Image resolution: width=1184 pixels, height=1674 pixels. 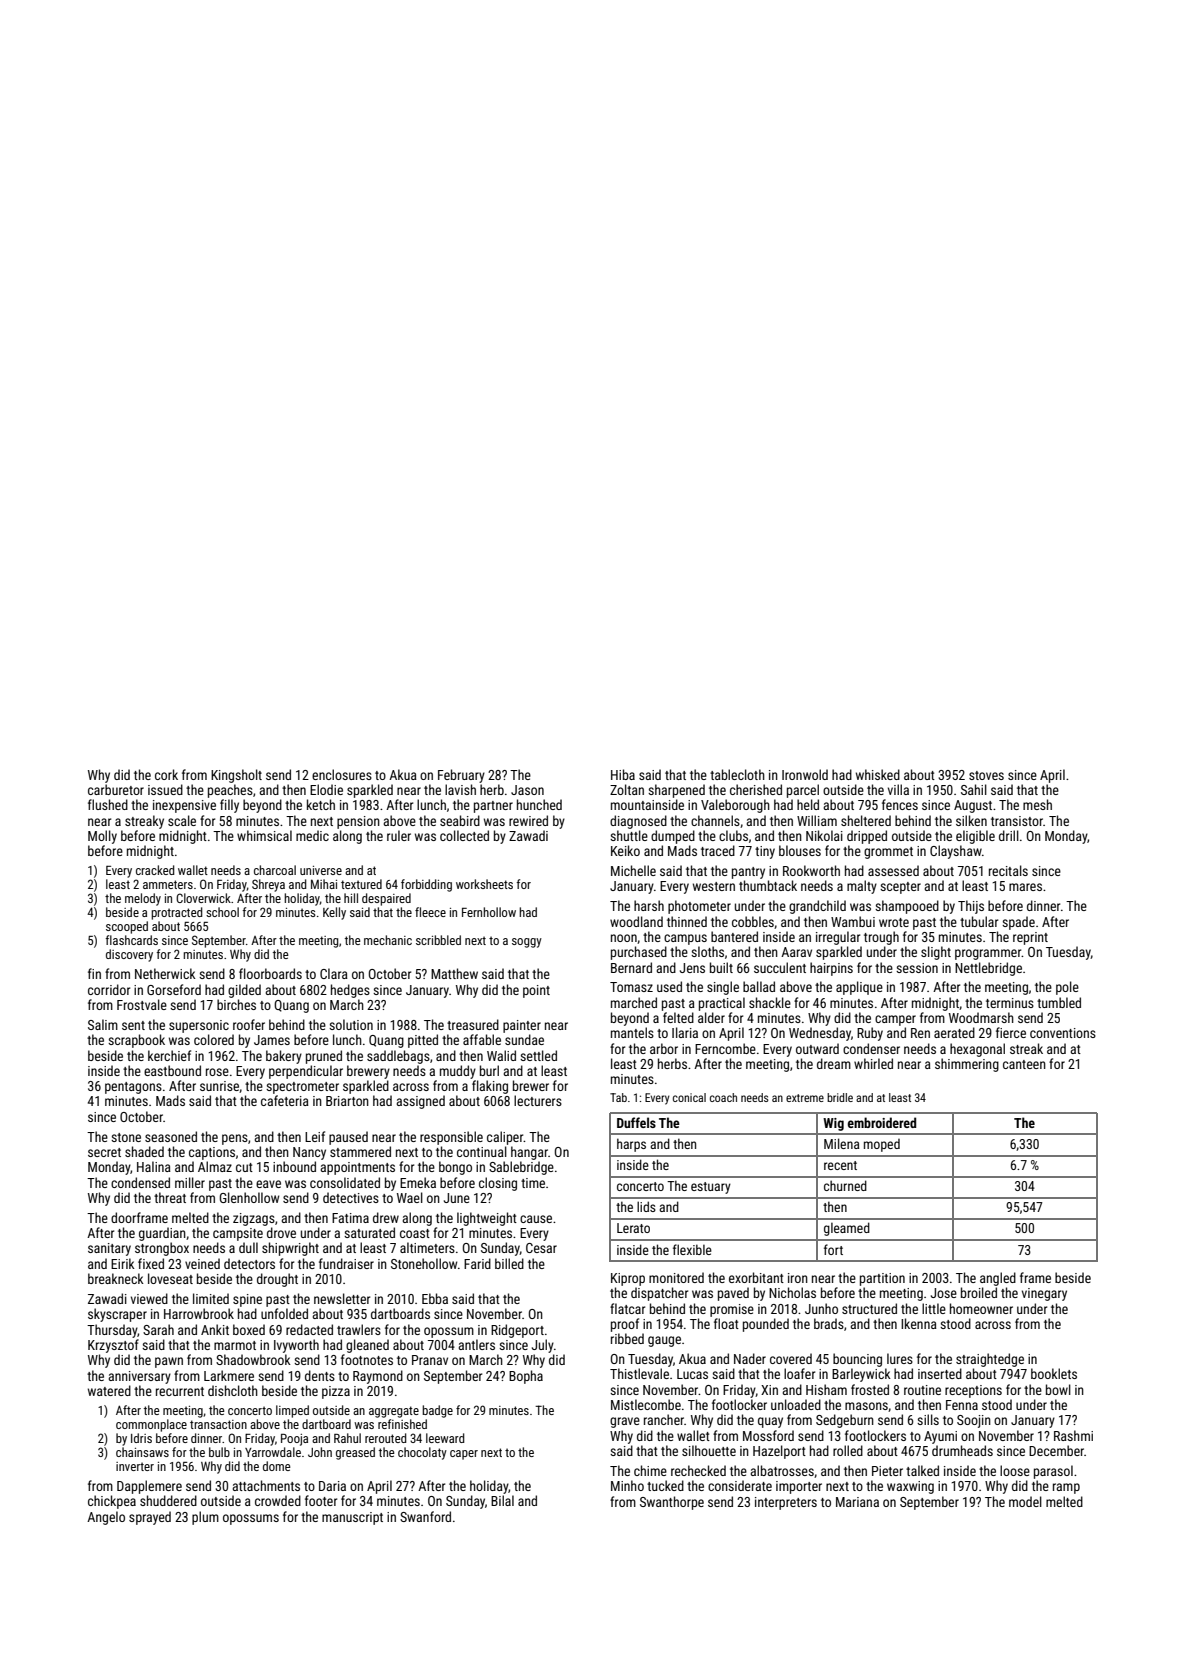 I want to click on cork, so click(x=166, y=774).
